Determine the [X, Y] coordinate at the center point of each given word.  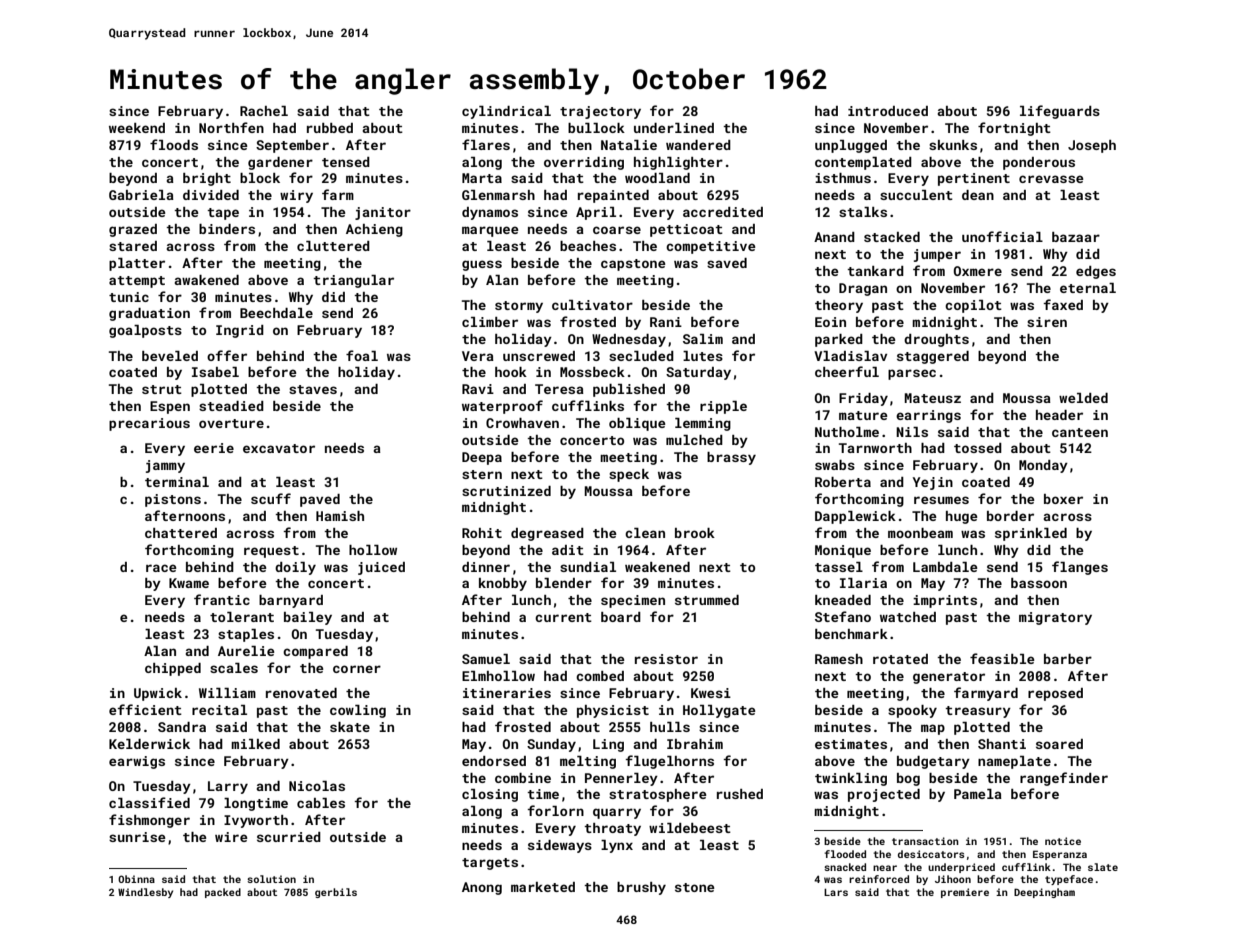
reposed [1055, 694]
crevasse [1051, 179]
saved [727, 263]
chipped [173, 669]
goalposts [145, 331]
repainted [613, 196]
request [271, 552]
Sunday [551, 745]
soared [1059, 744]
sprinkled [1031, 534]
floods [174, 144]
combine [523, 778]
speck [629, 475]
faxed [1063, 304]
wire [231, 837]
